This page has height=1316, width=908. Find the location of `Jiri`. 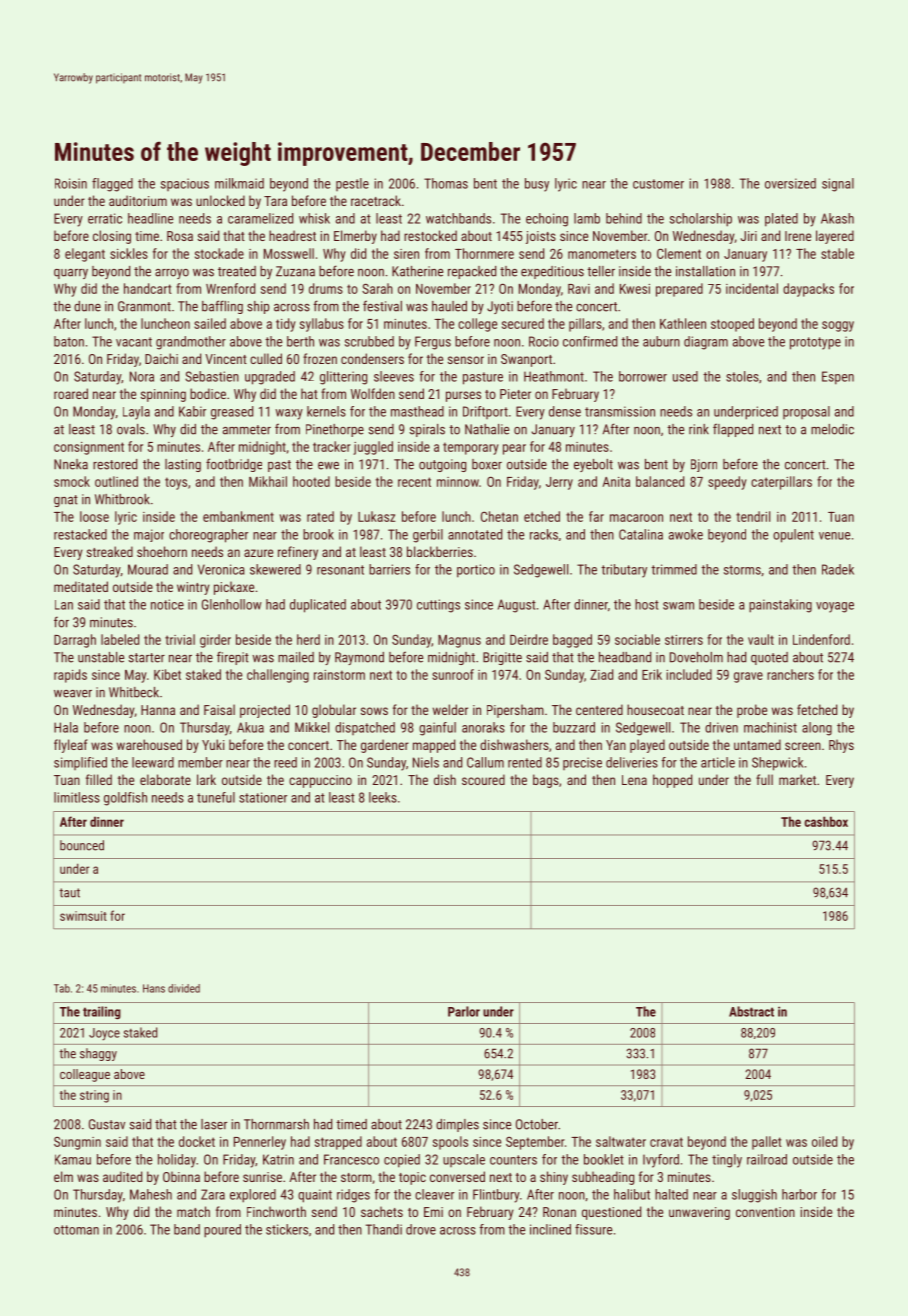

Jiri is located at coordinates (749, 236).
